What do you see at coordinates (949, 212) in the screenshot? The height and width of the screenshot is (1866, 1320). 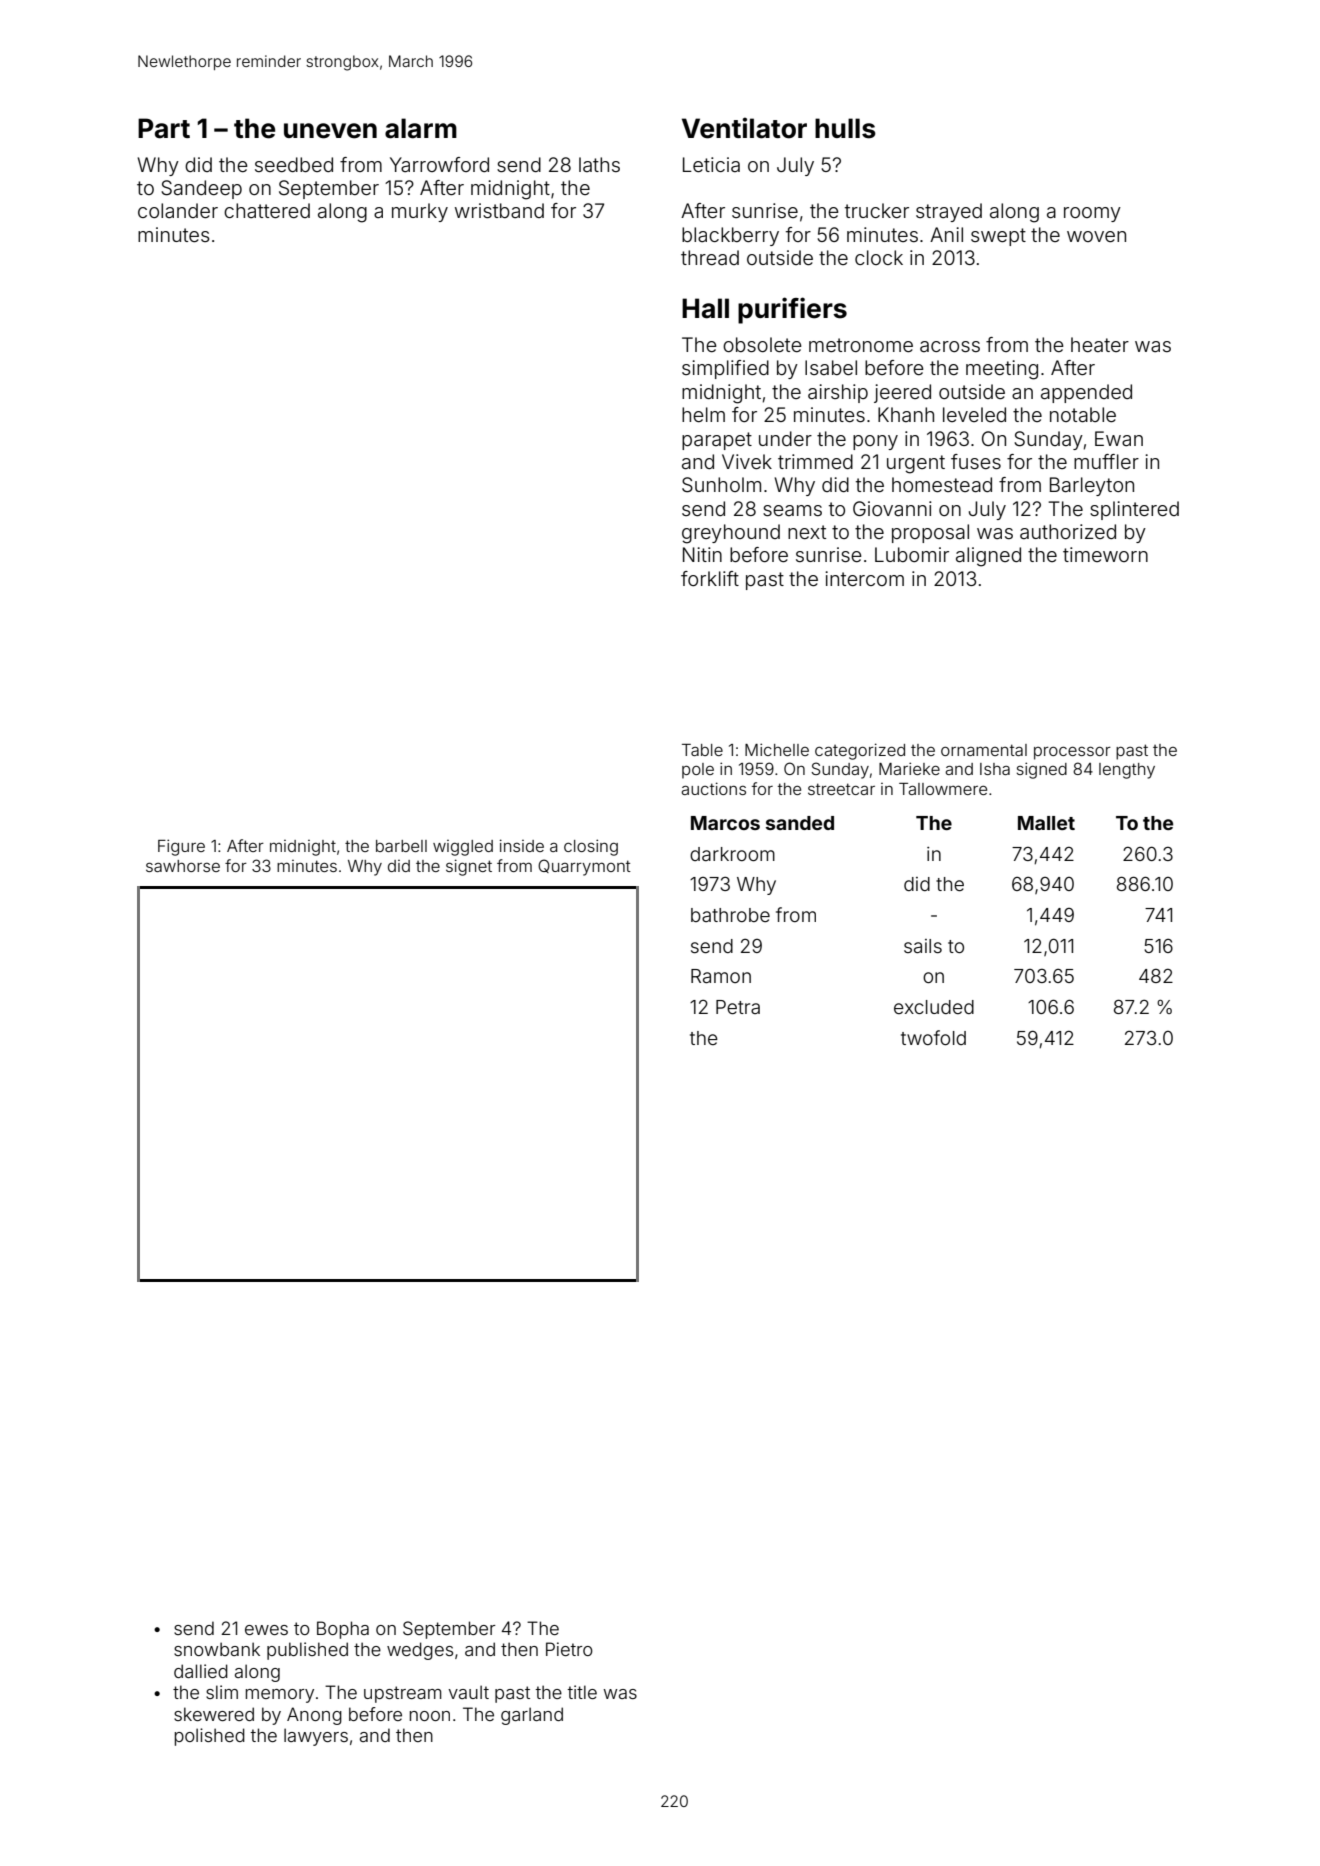 I see `strayed` at bounding box center [949, 212].
